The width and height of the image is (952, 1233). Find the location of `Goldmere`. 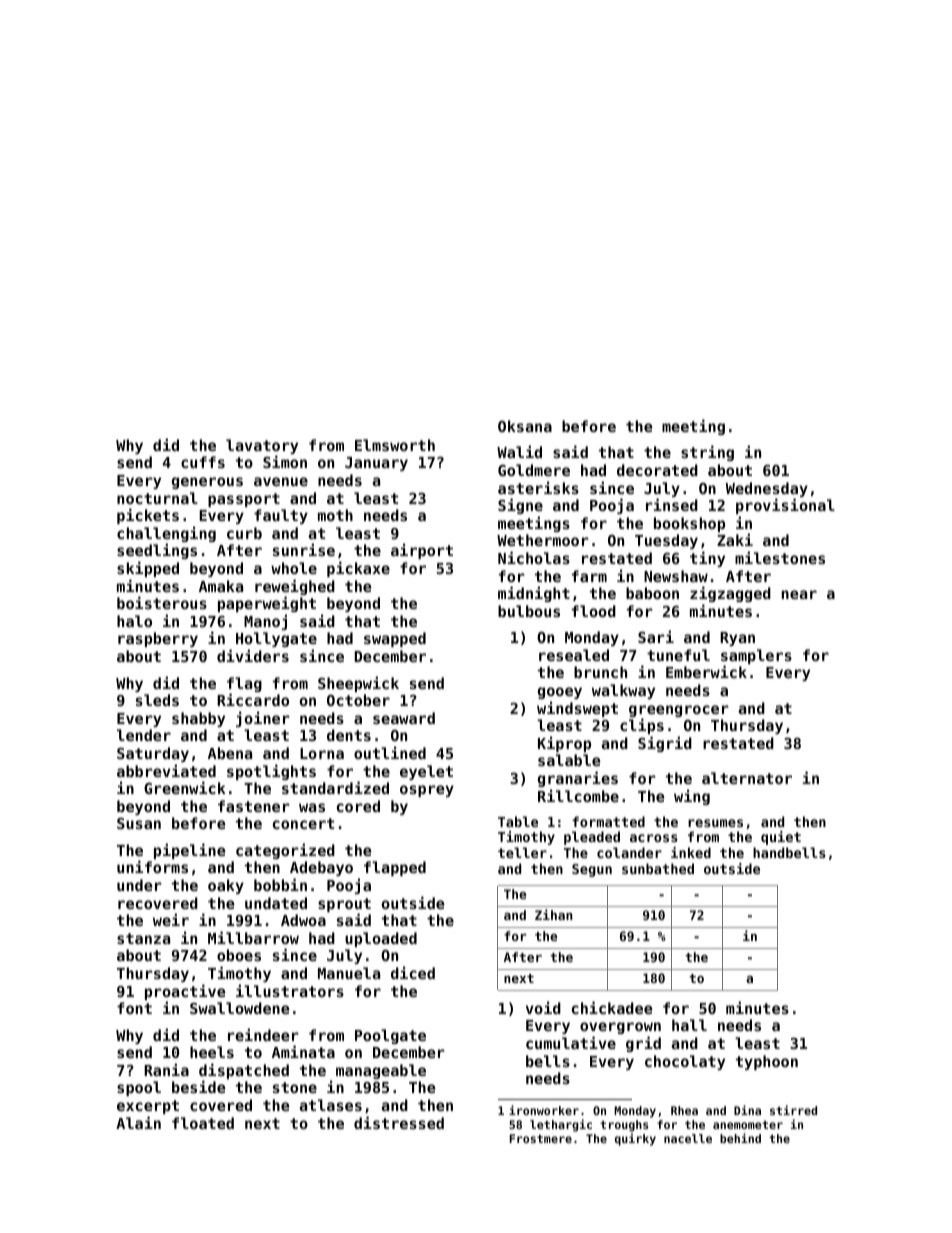

Goldmere is located at coordinates (534, 470).
